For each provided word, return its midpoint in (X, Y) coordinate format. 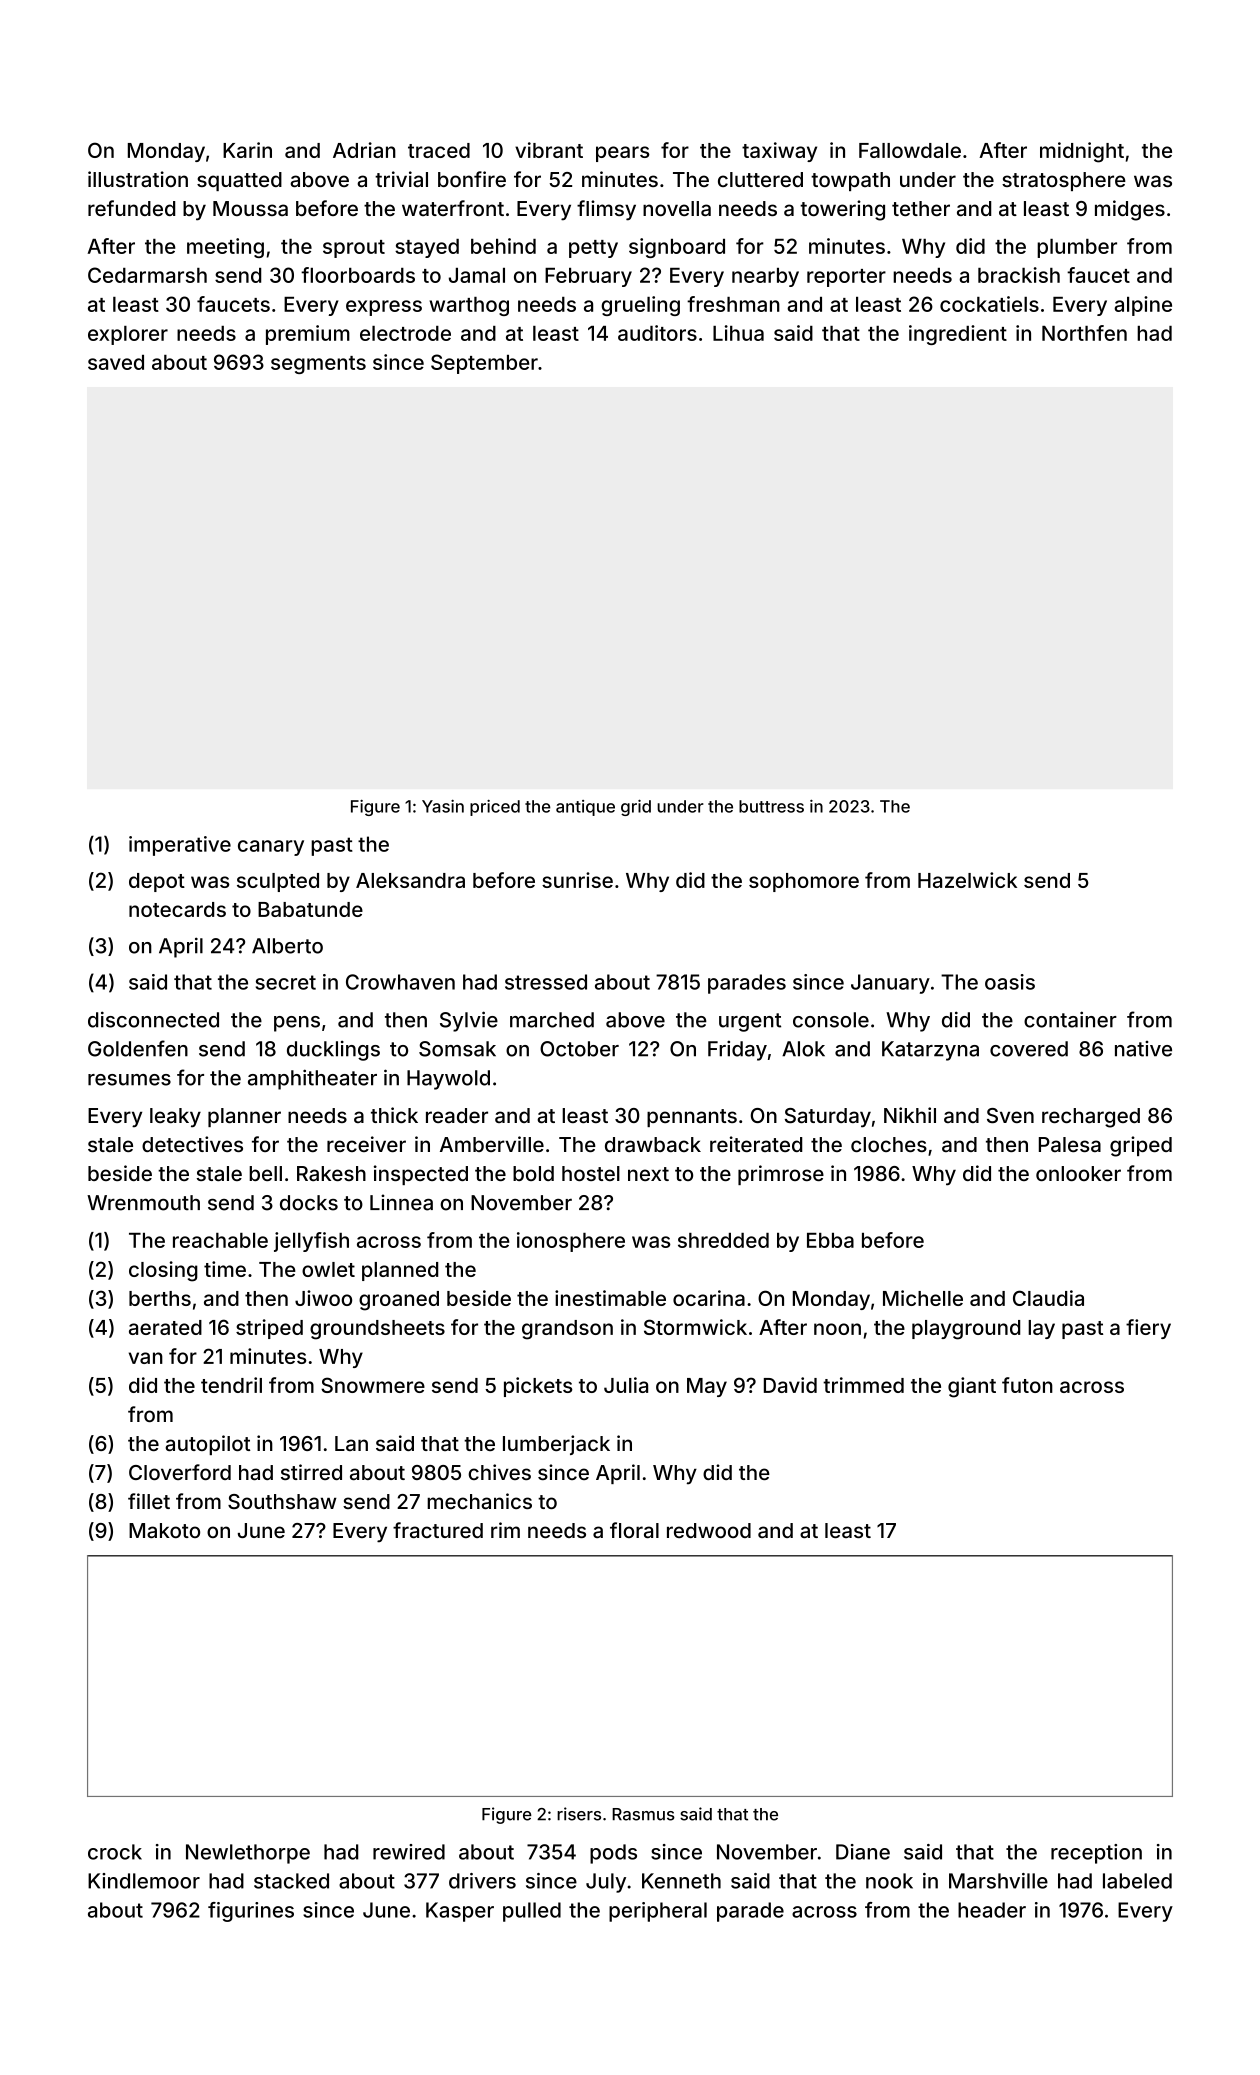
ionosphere (571, 1242)
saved (116, 362)
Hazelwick (967, 880)
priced (495, 808)
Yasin (443, 806)
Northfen (1084, 333)
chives (499, 1472)
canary (271, 848)
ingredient (958, 335)
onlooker (1078, 1173)
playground (966, 1330)
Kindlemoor (144, 1881)
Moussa (250, 208)
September (484, 364)
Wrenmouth (143, 1203)
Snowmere (373, 1385)
